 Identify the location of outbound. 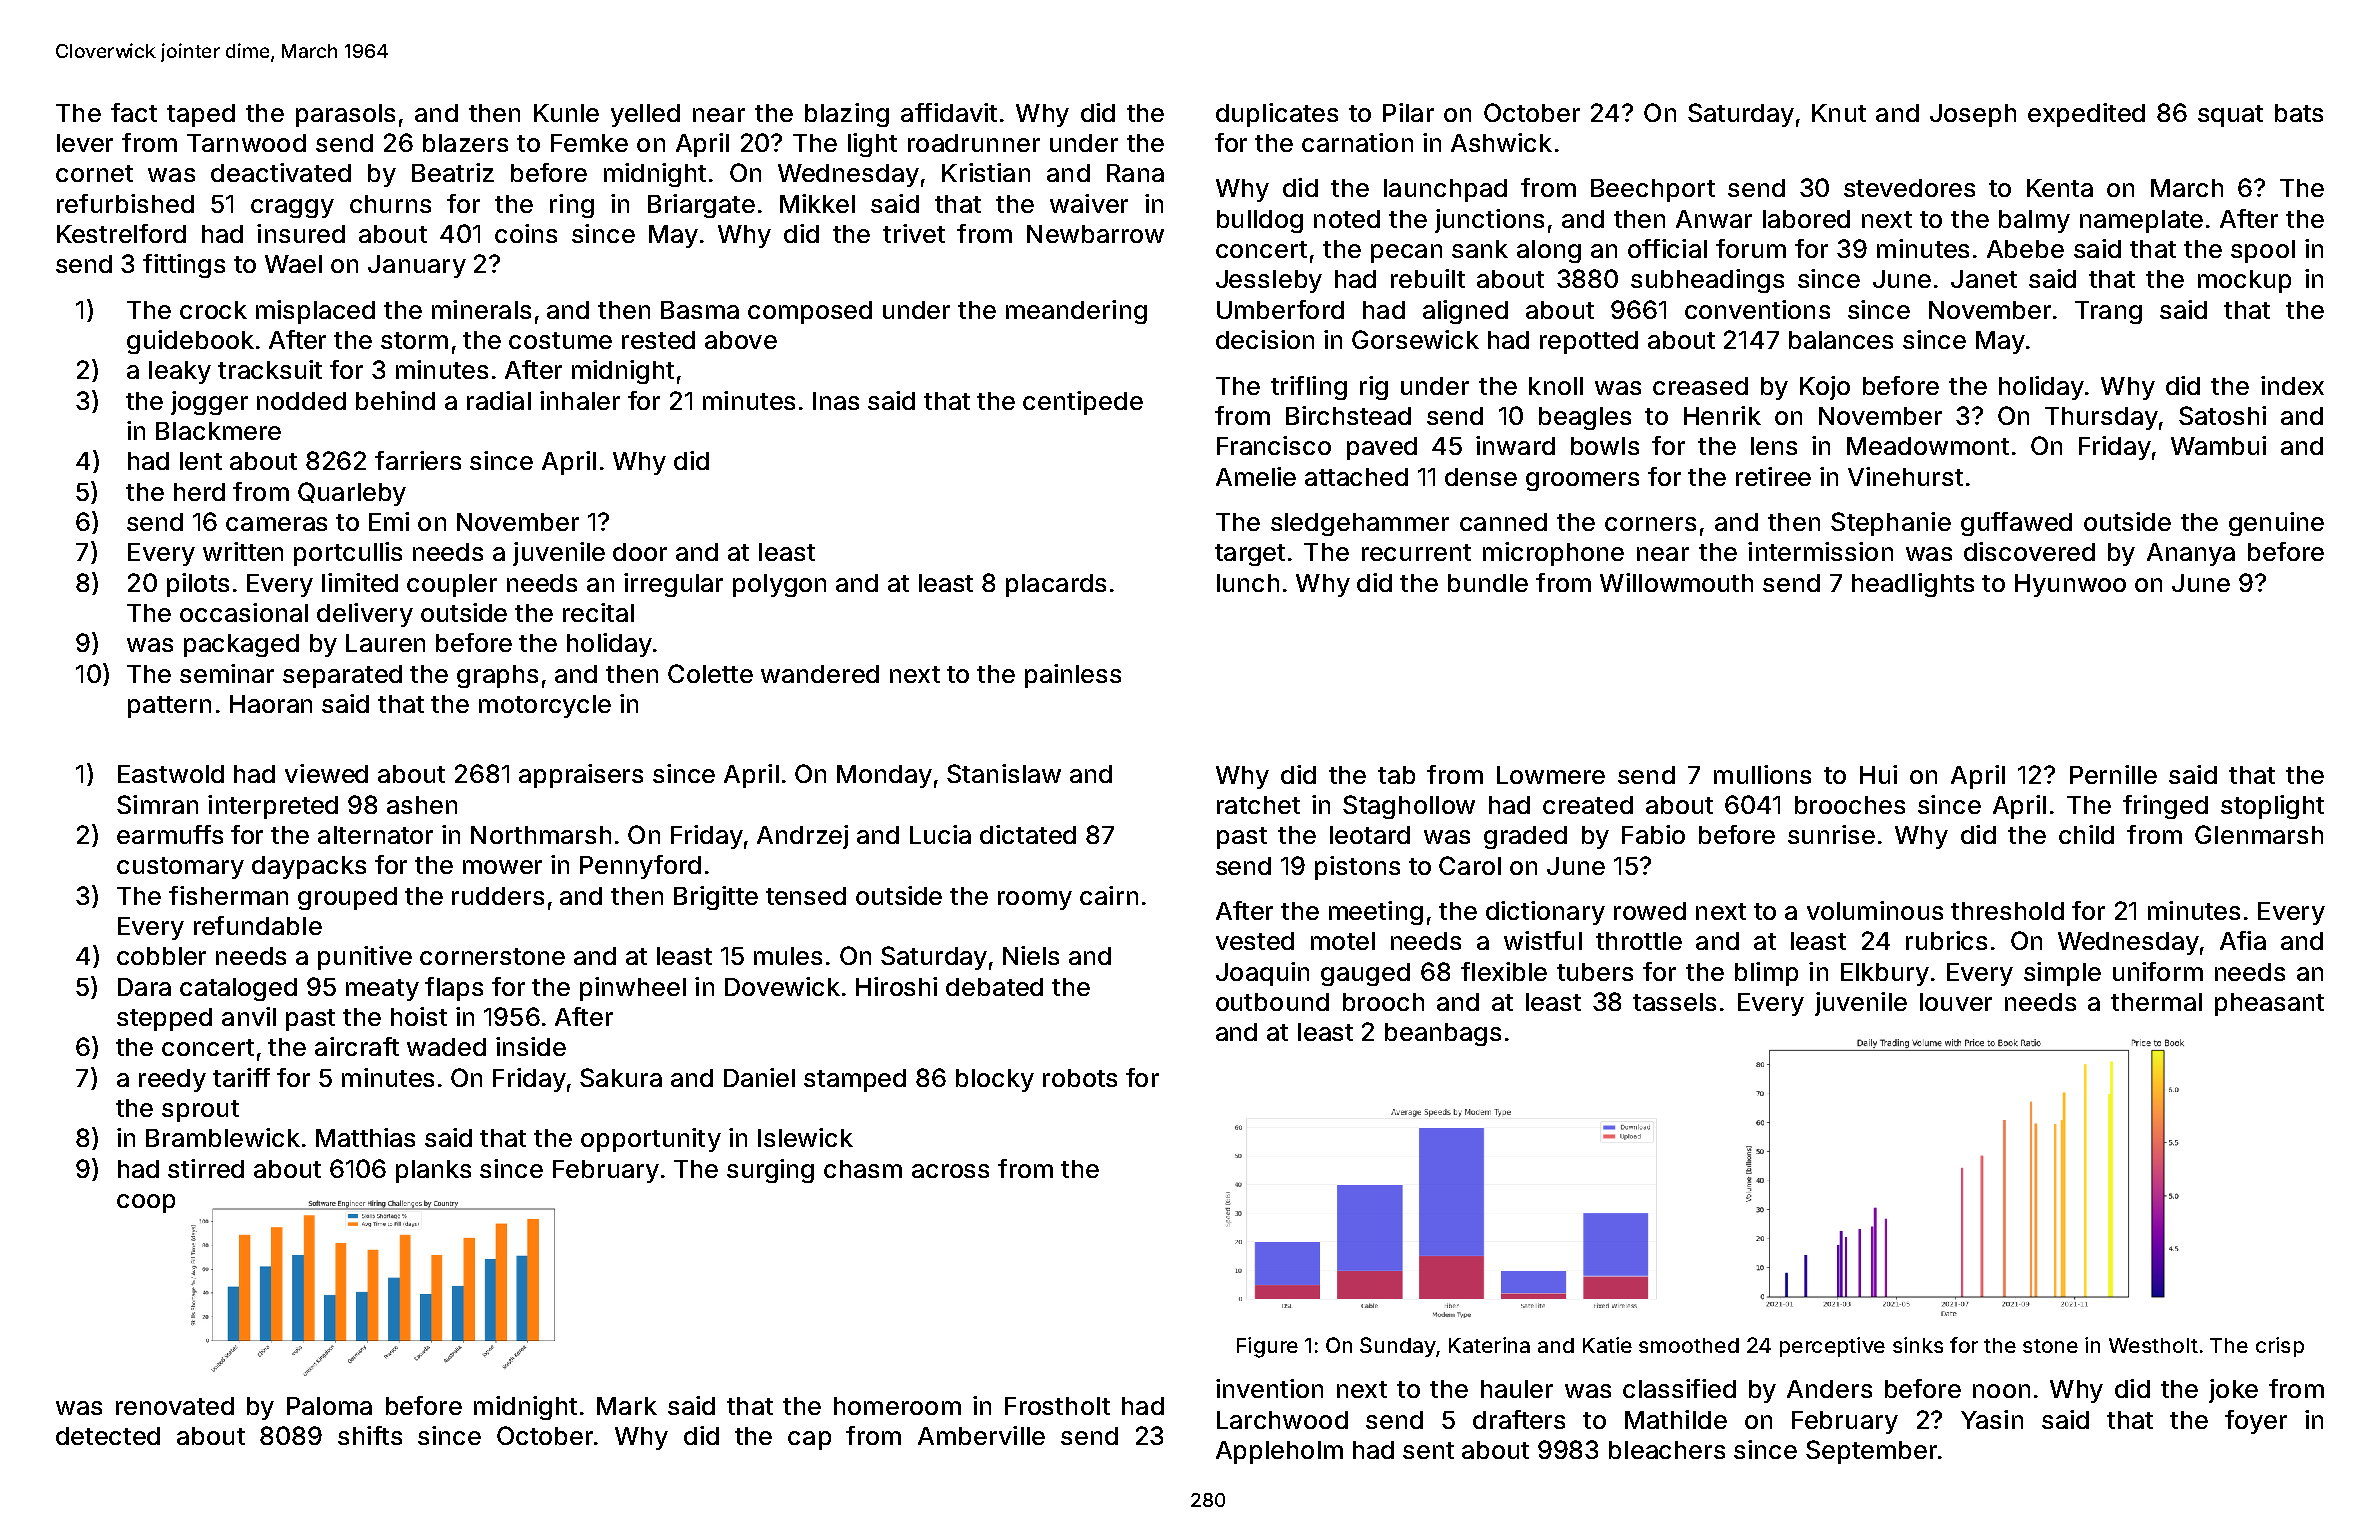
(1272, 1002).
